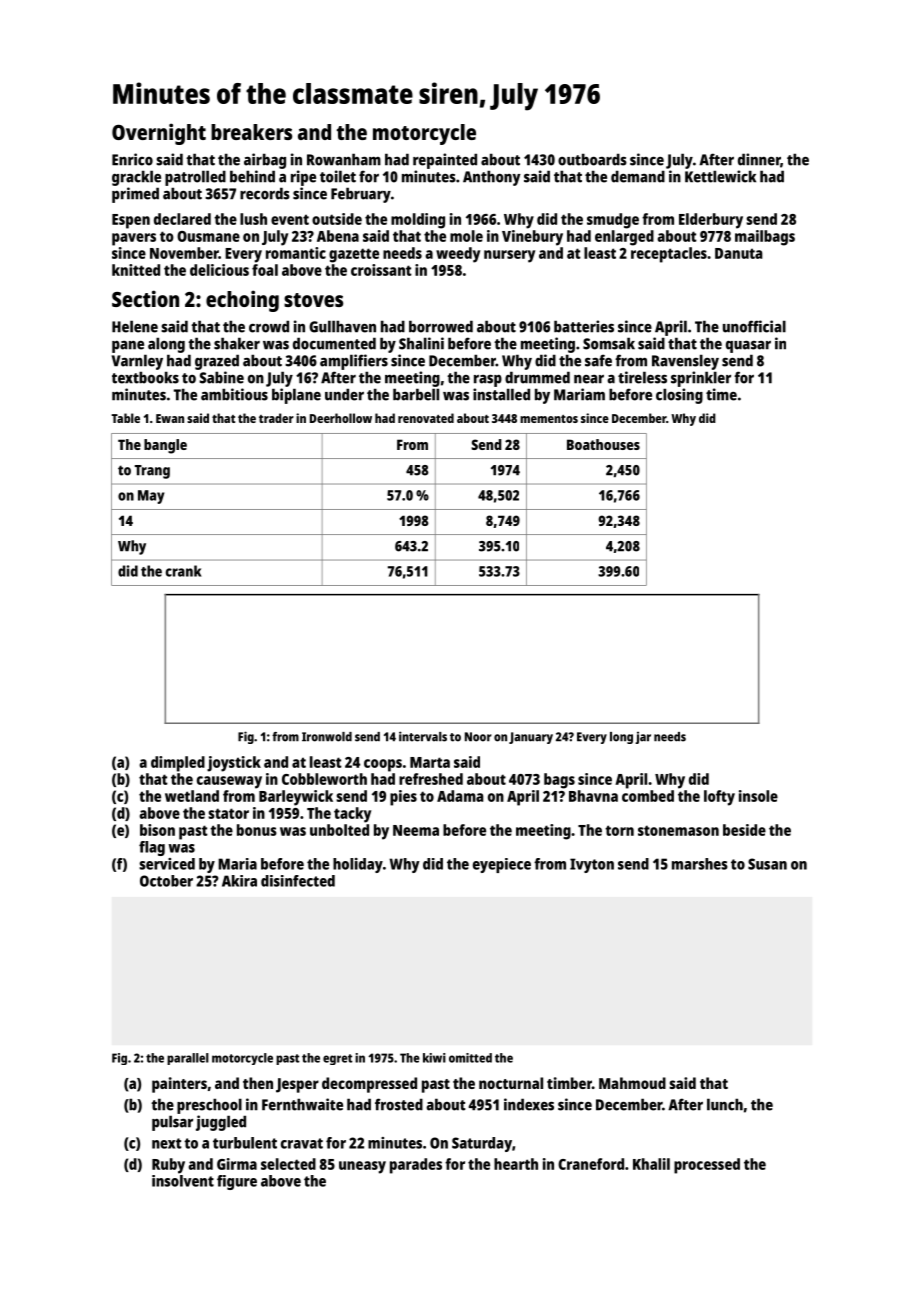 This document has height=1308, width=924. Describe the element at coordinates (344, 159) in the document. I see `Rowanham` at that location.
